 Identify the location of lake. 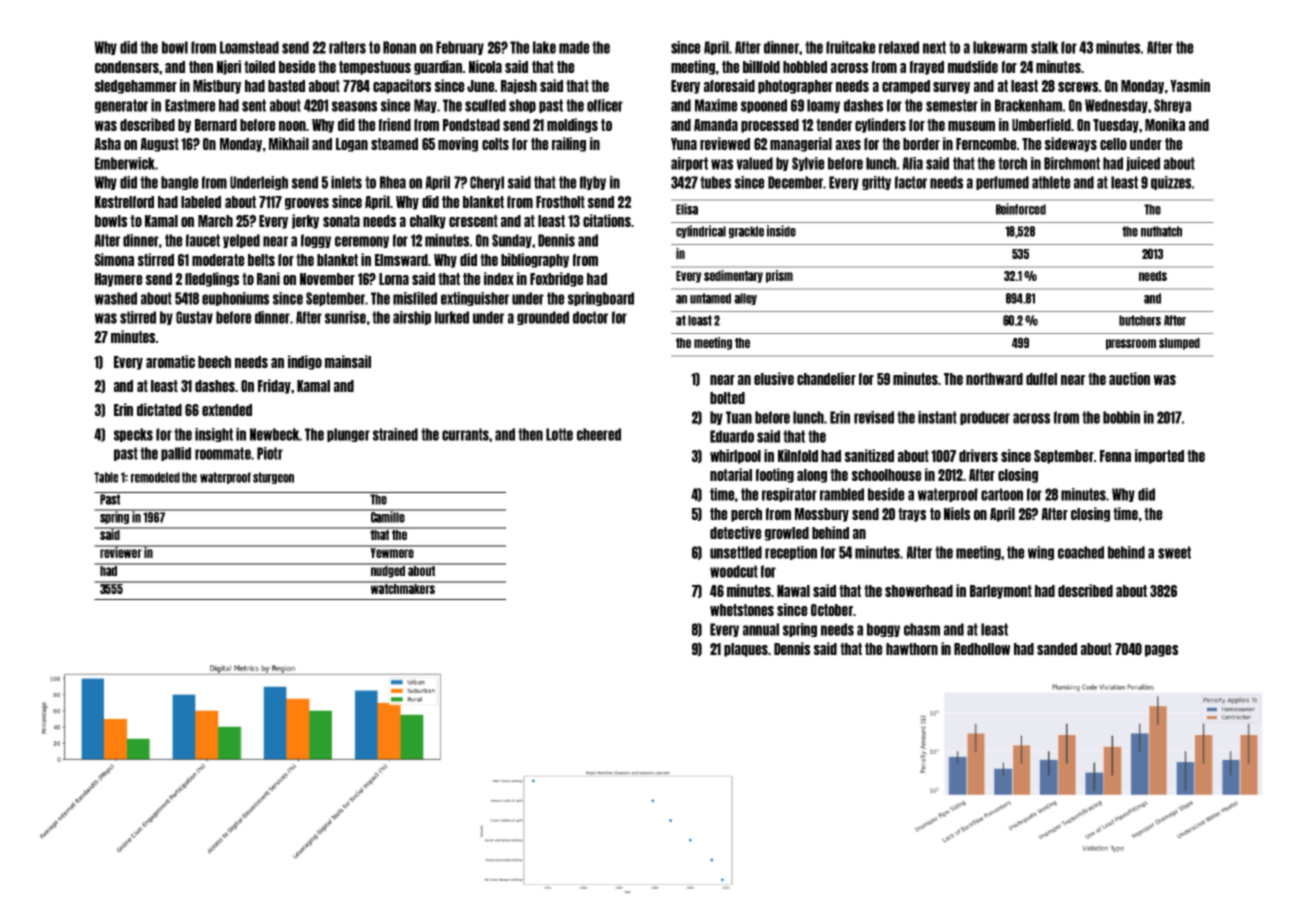
(544, 47).
